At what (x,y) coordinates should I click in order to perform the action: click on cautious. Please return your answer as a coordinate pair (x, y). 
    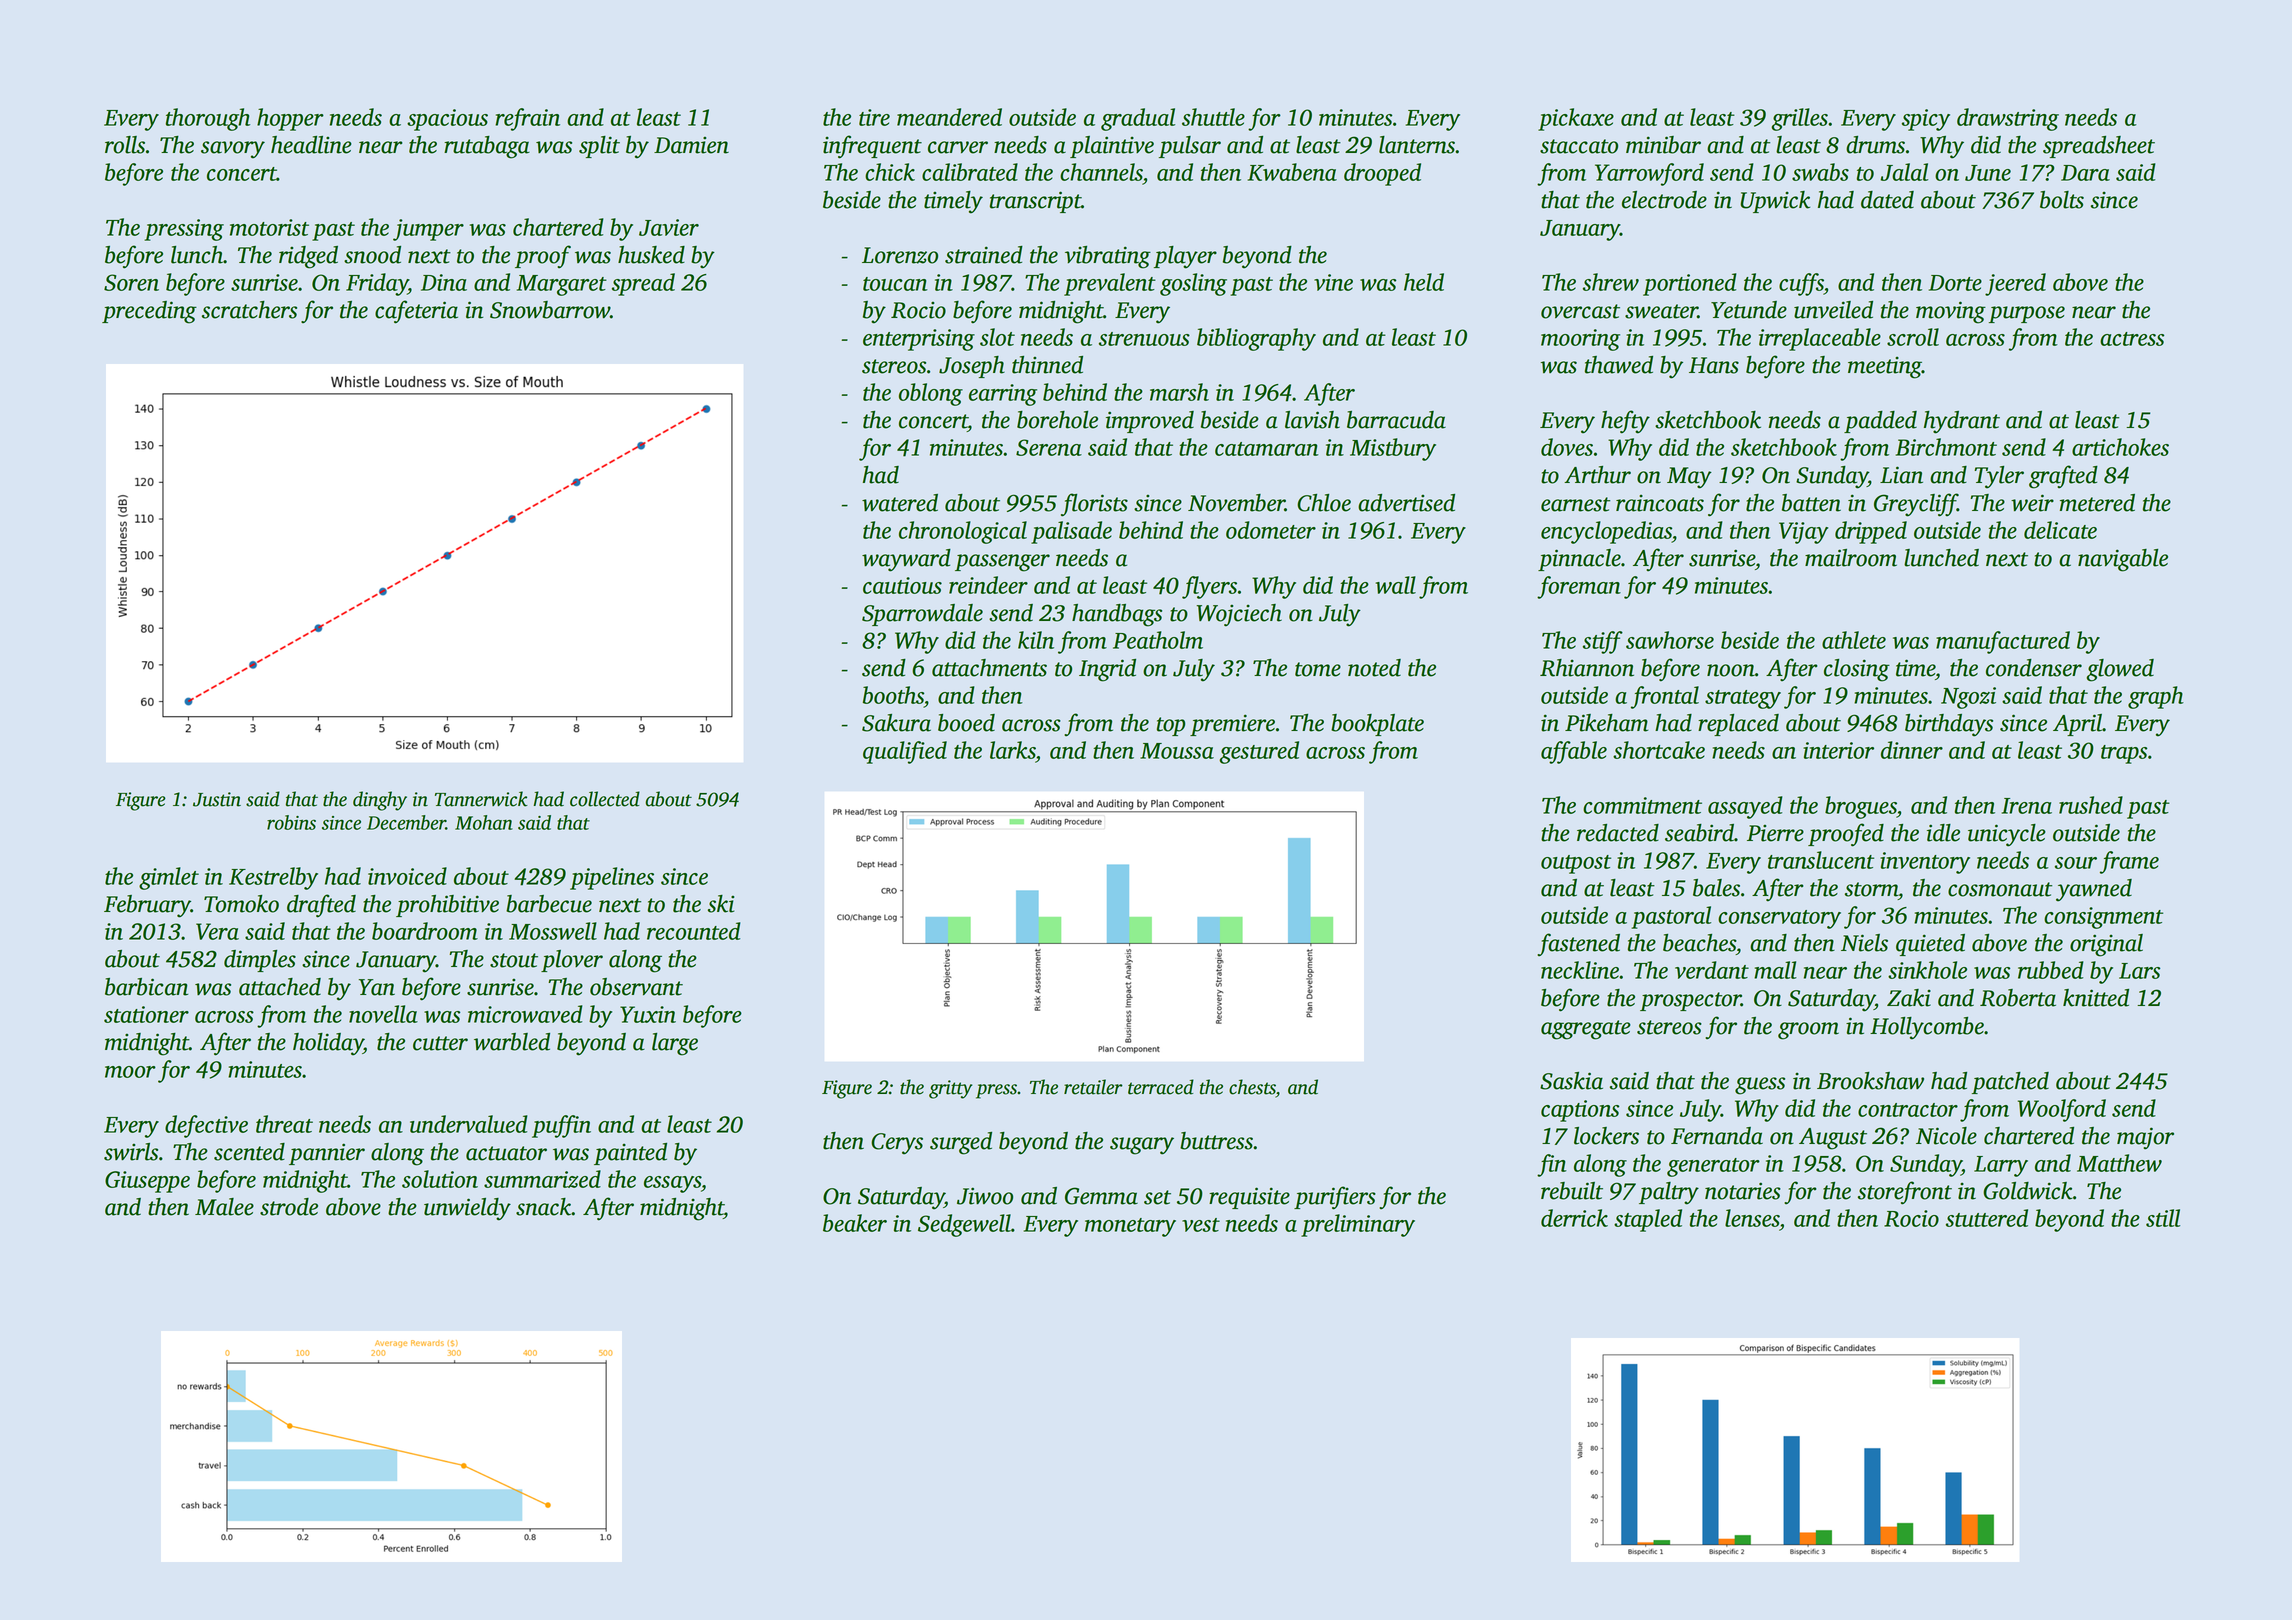
    Looking at the image, I should click on (902, 585).
